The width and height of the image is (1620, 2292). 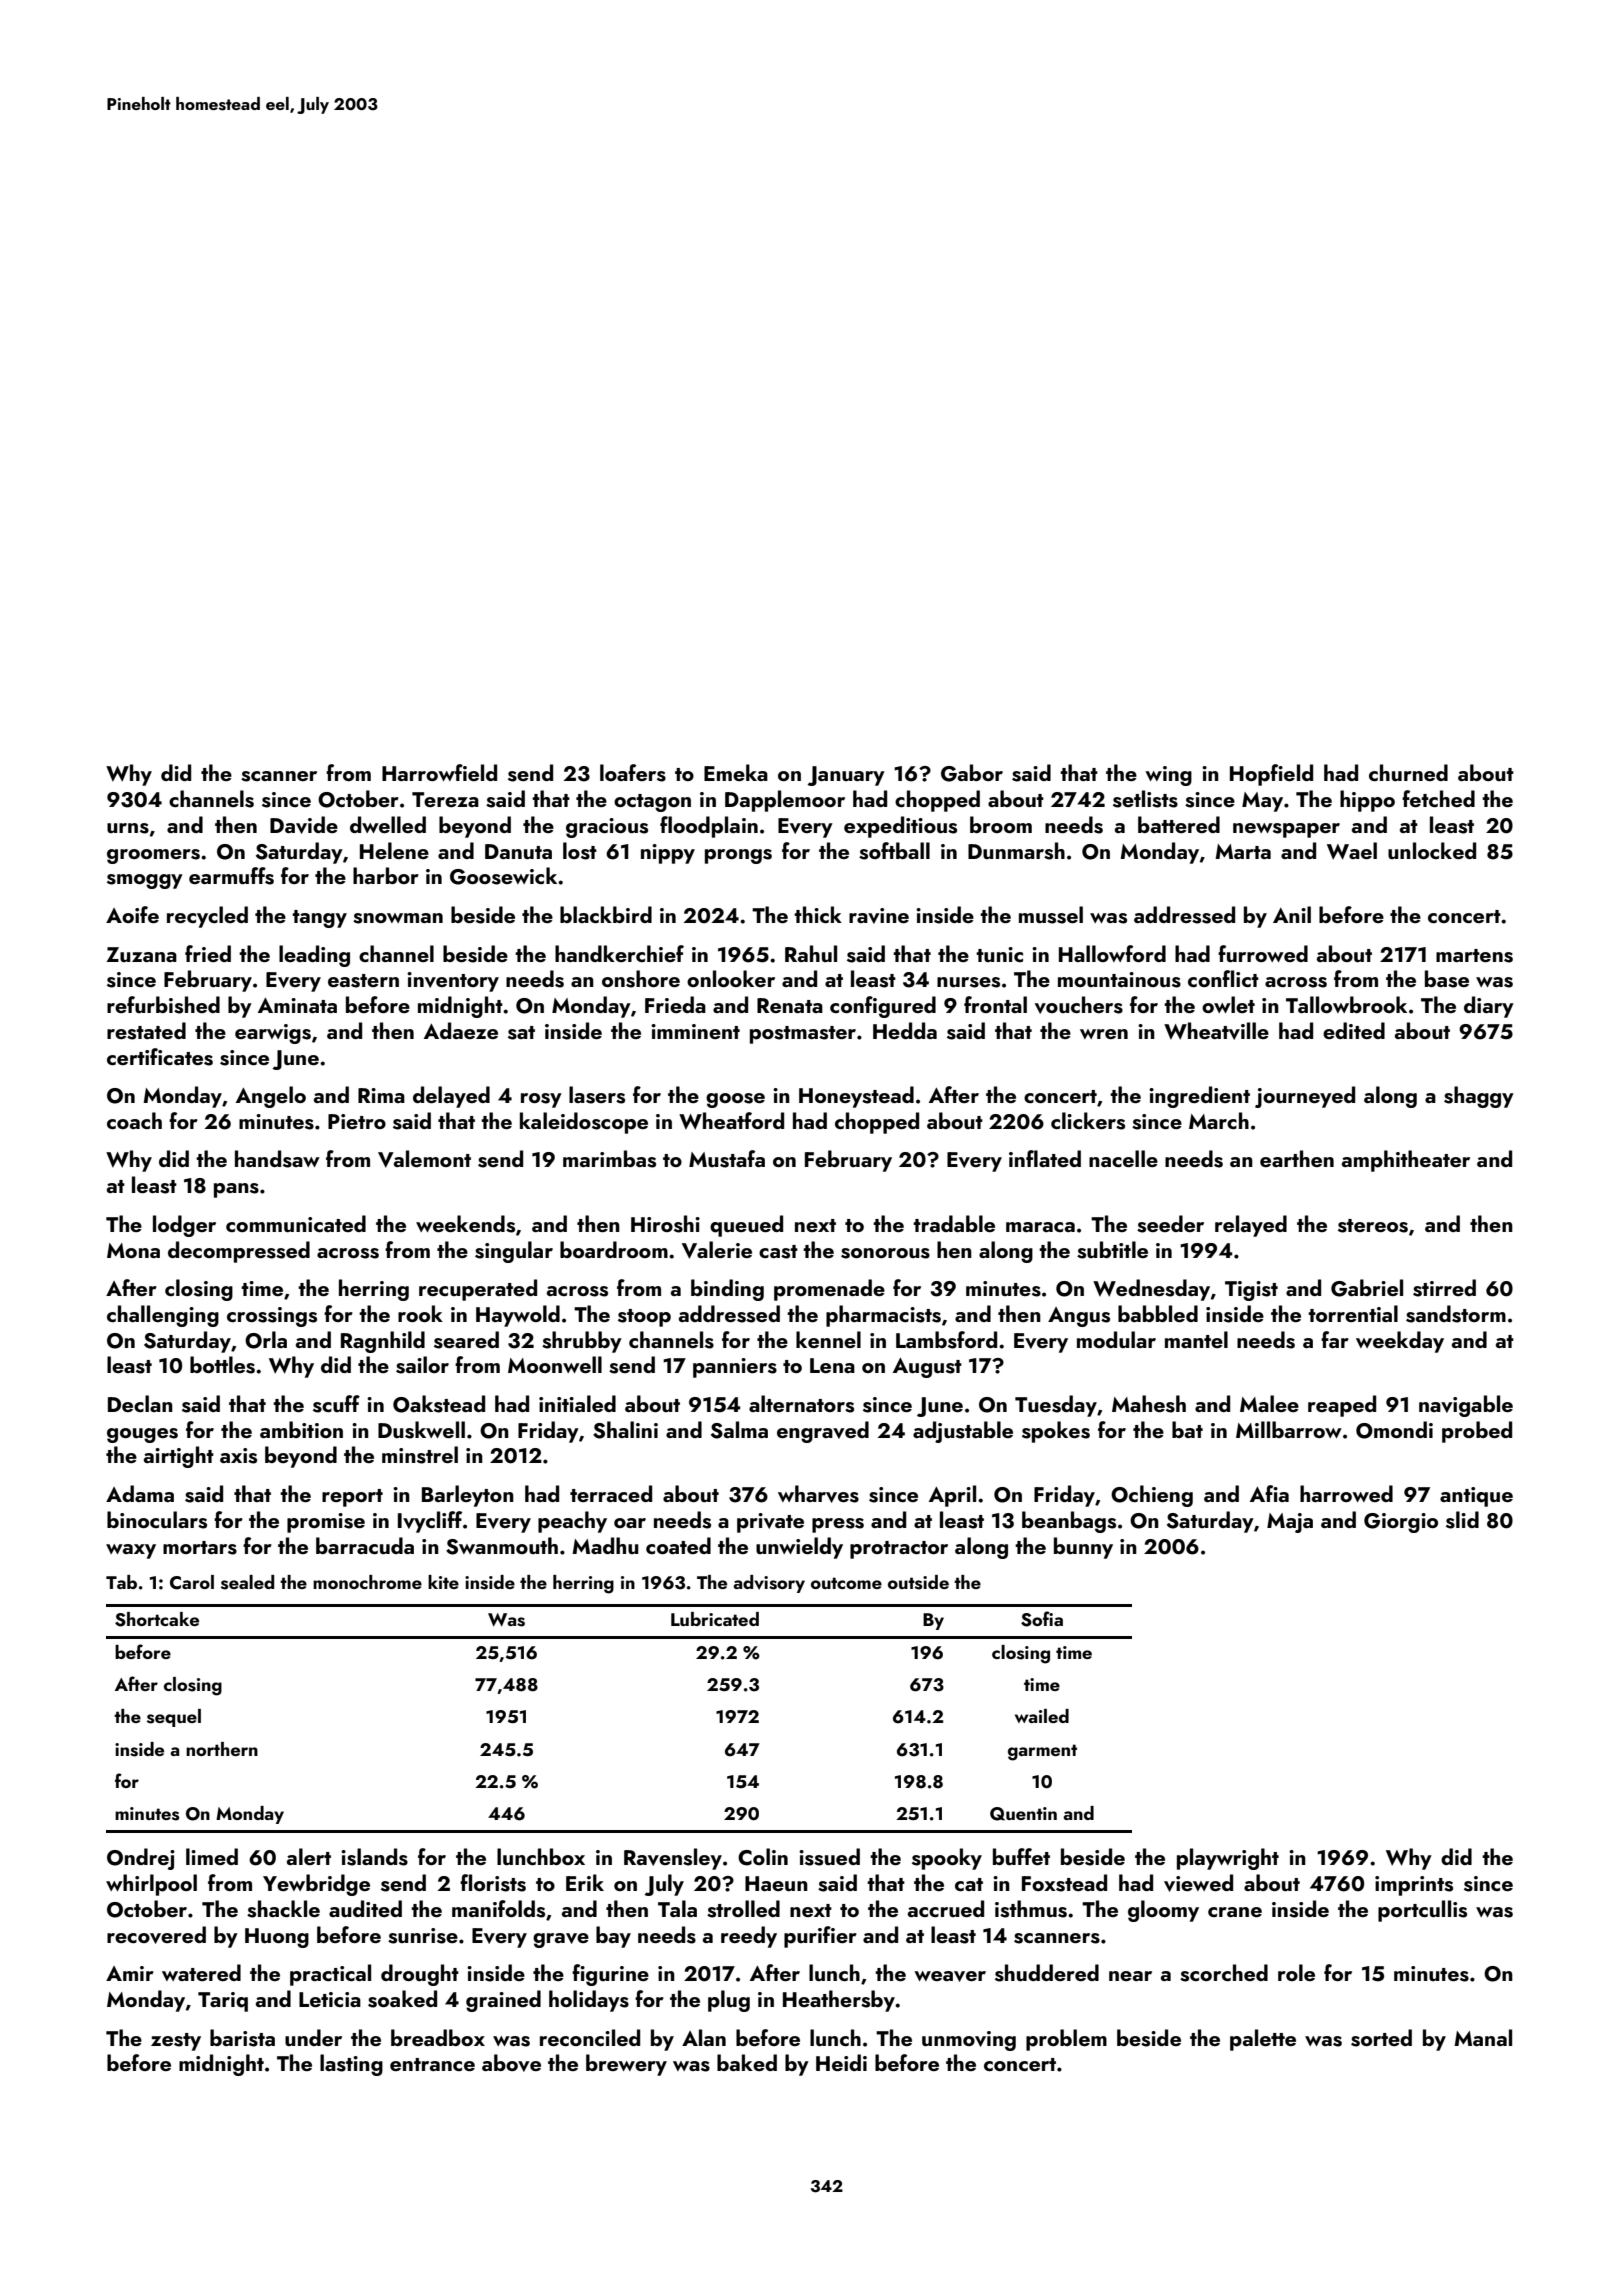 I want to click on subtitle, so click(x=1112, y=1250).
